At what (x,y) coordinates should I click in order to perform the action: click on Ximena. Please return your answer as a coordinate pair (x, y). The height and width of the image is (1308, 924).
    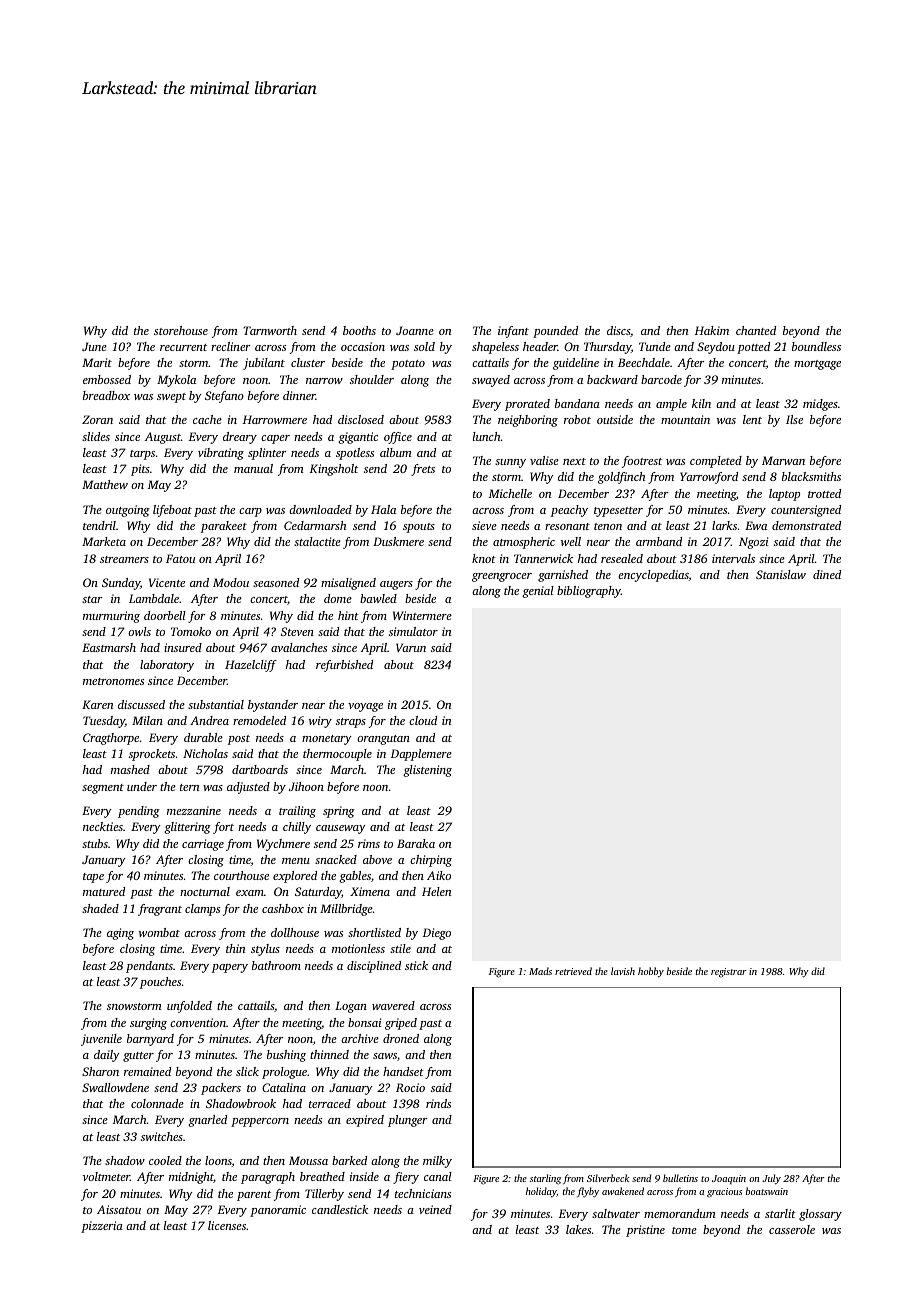
    Looking at the image, I should click on (370, 891).
